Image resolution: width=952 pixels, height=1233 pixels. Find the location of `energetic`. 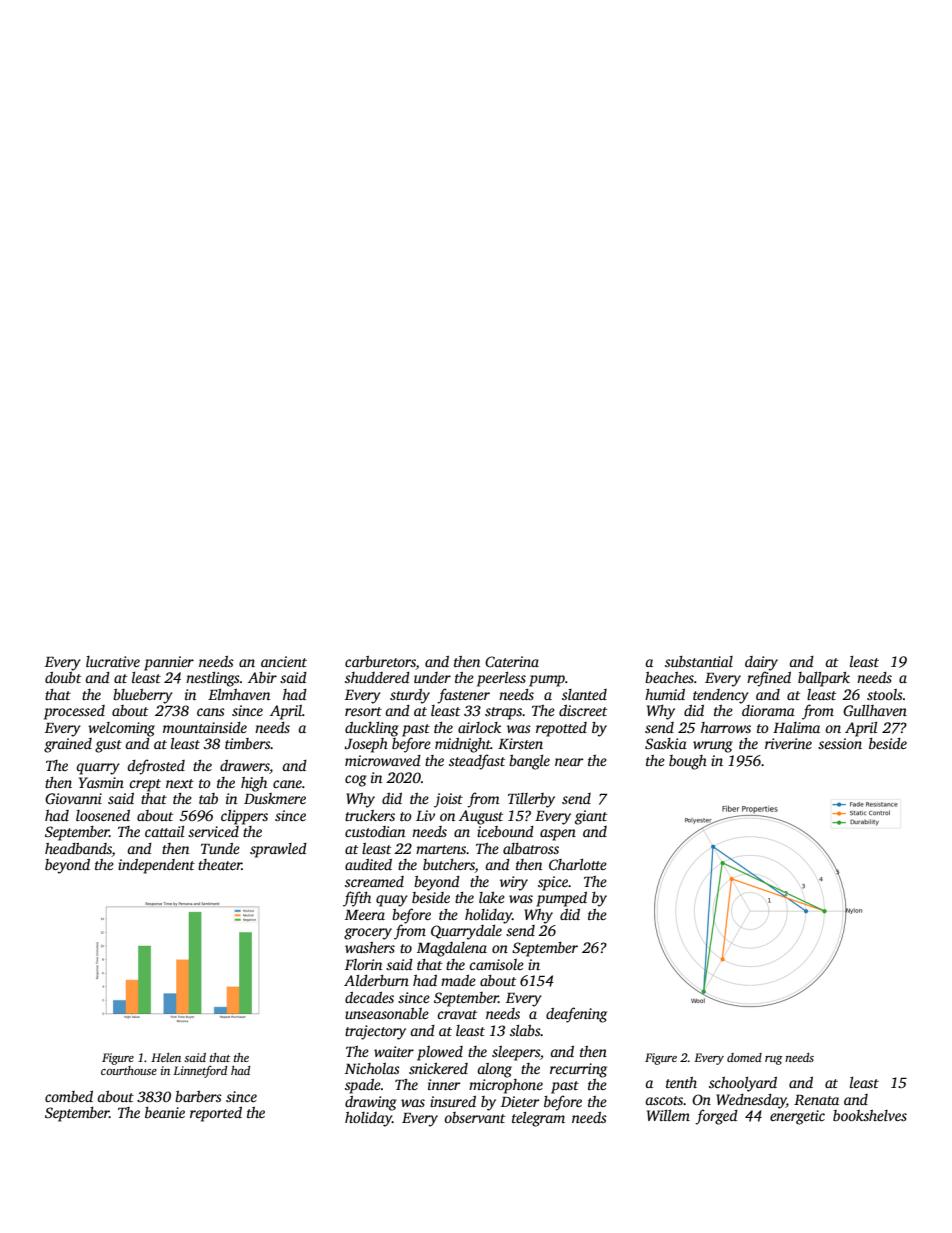

energetic is located at coordinates (797, 1117).
